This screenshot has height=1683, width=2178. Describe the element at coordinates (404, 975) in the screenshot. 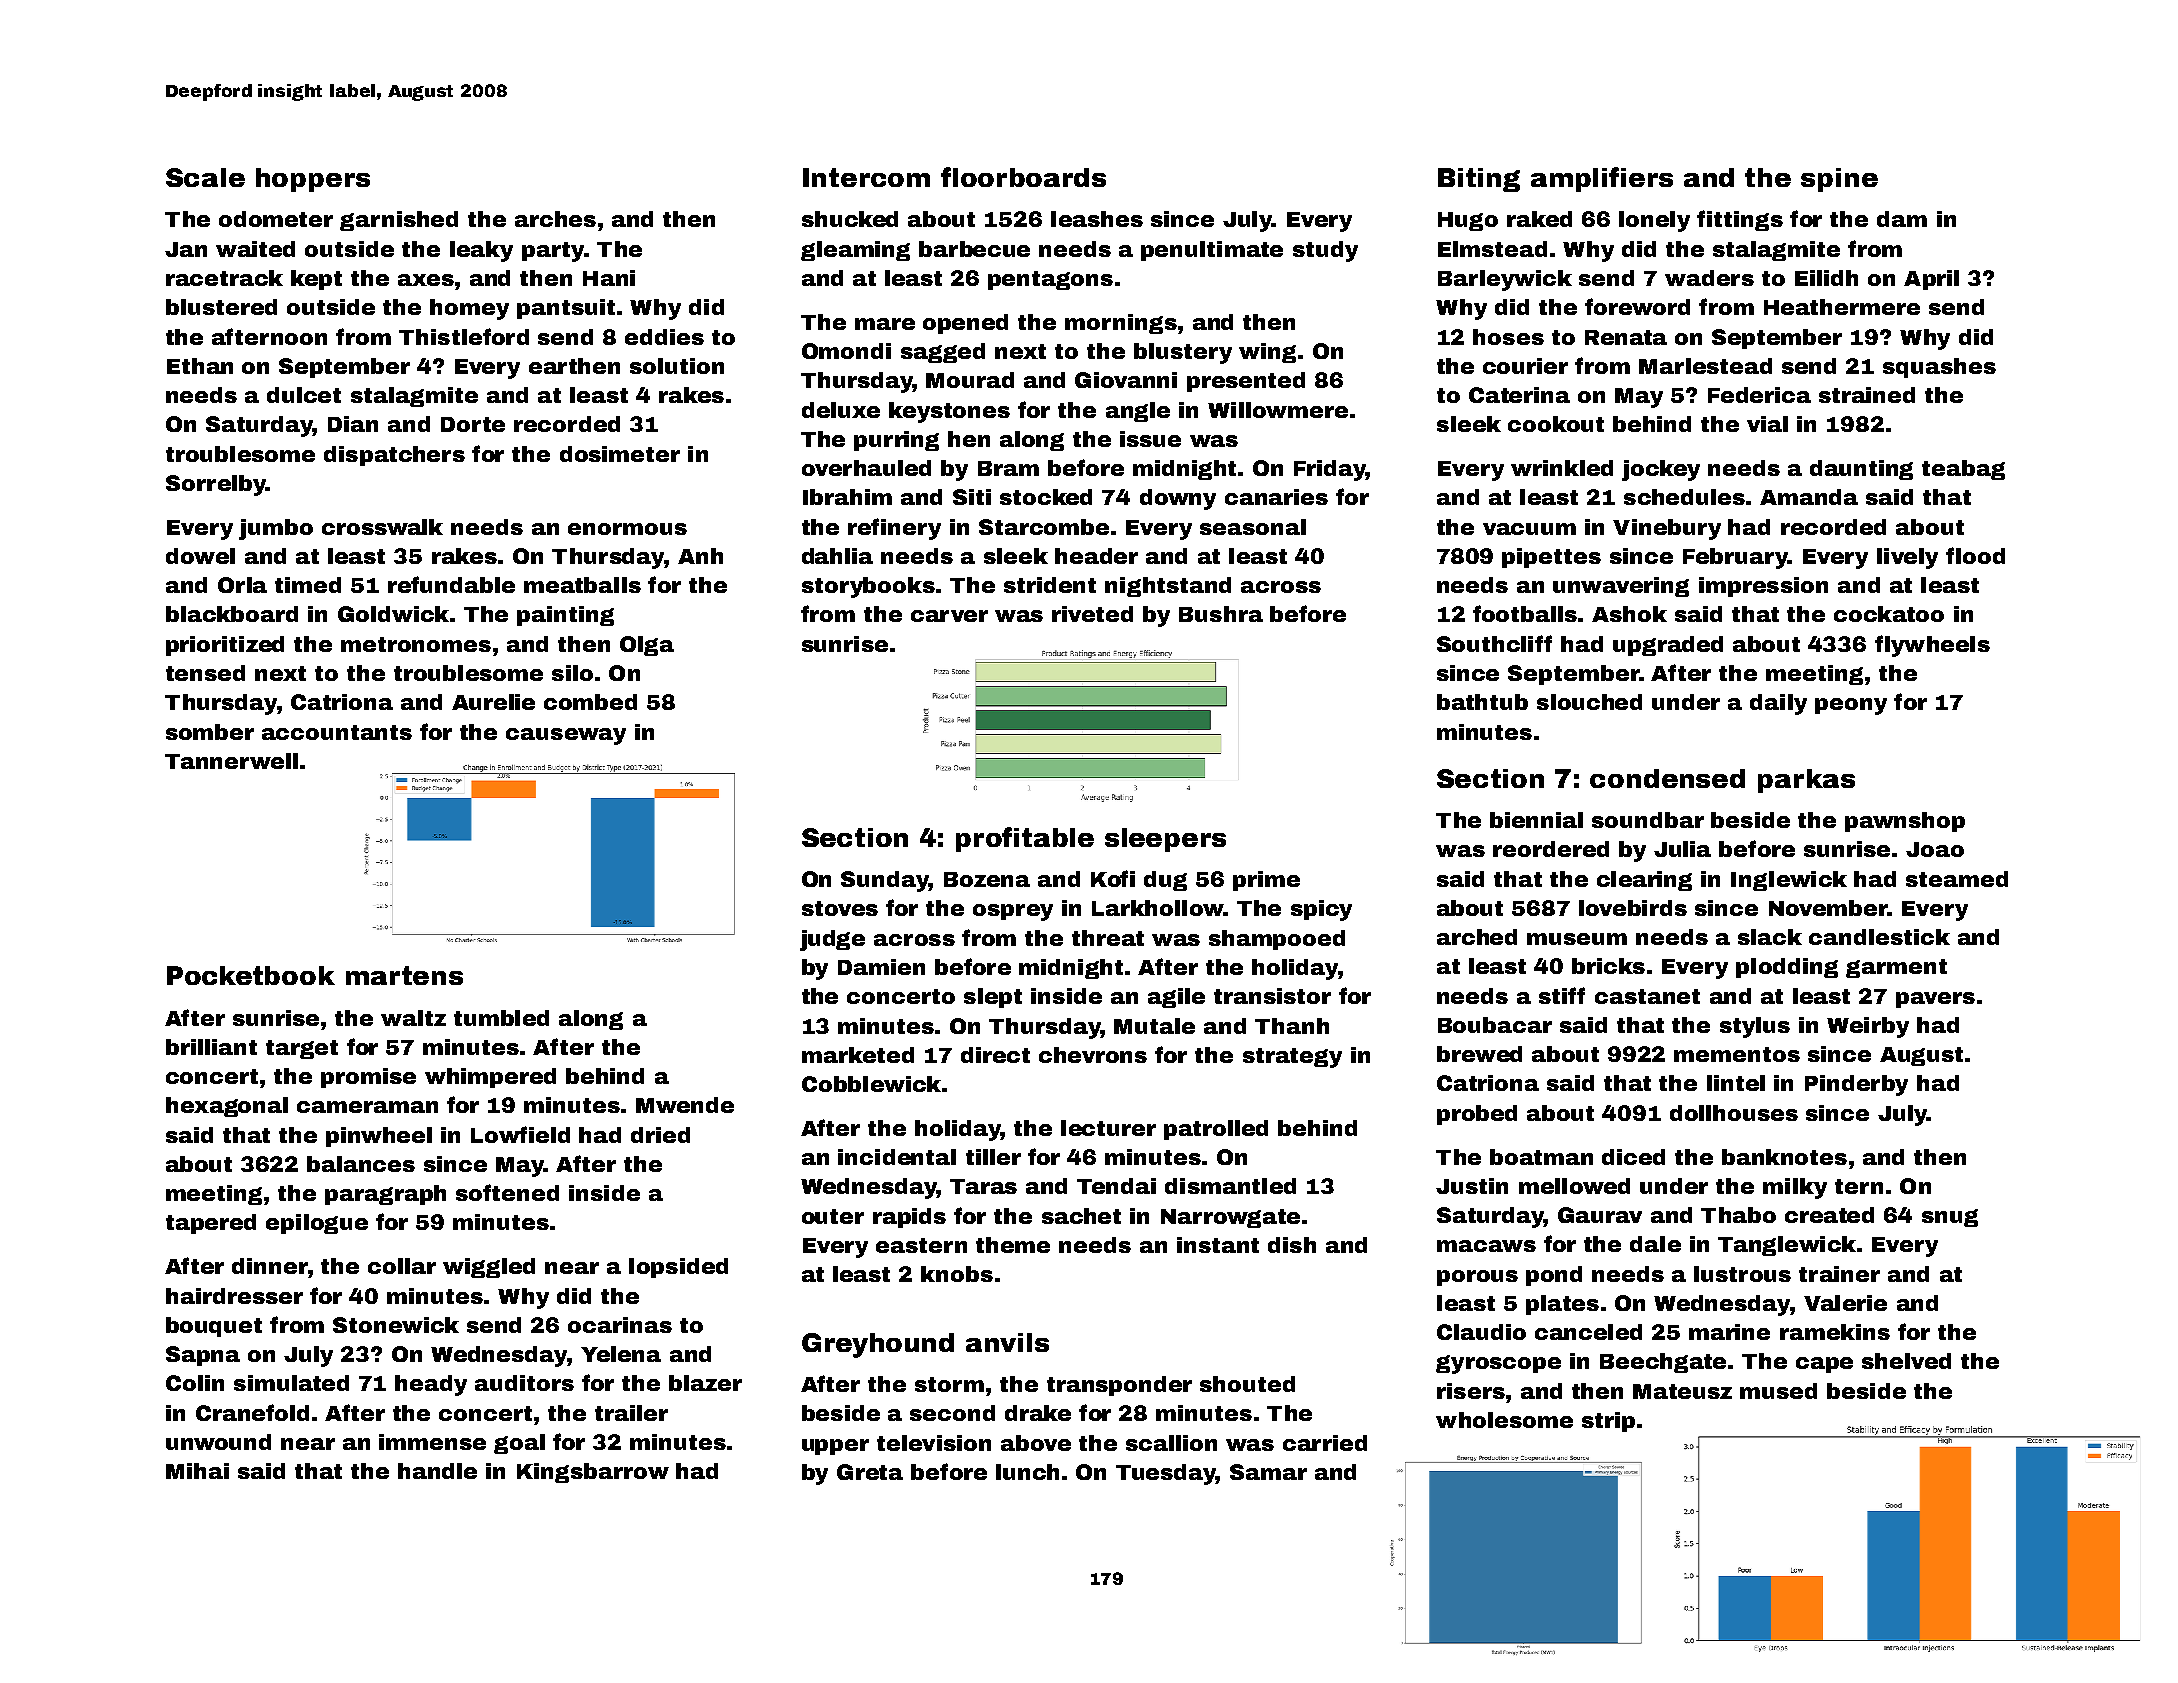

I see `martens` at that location.
